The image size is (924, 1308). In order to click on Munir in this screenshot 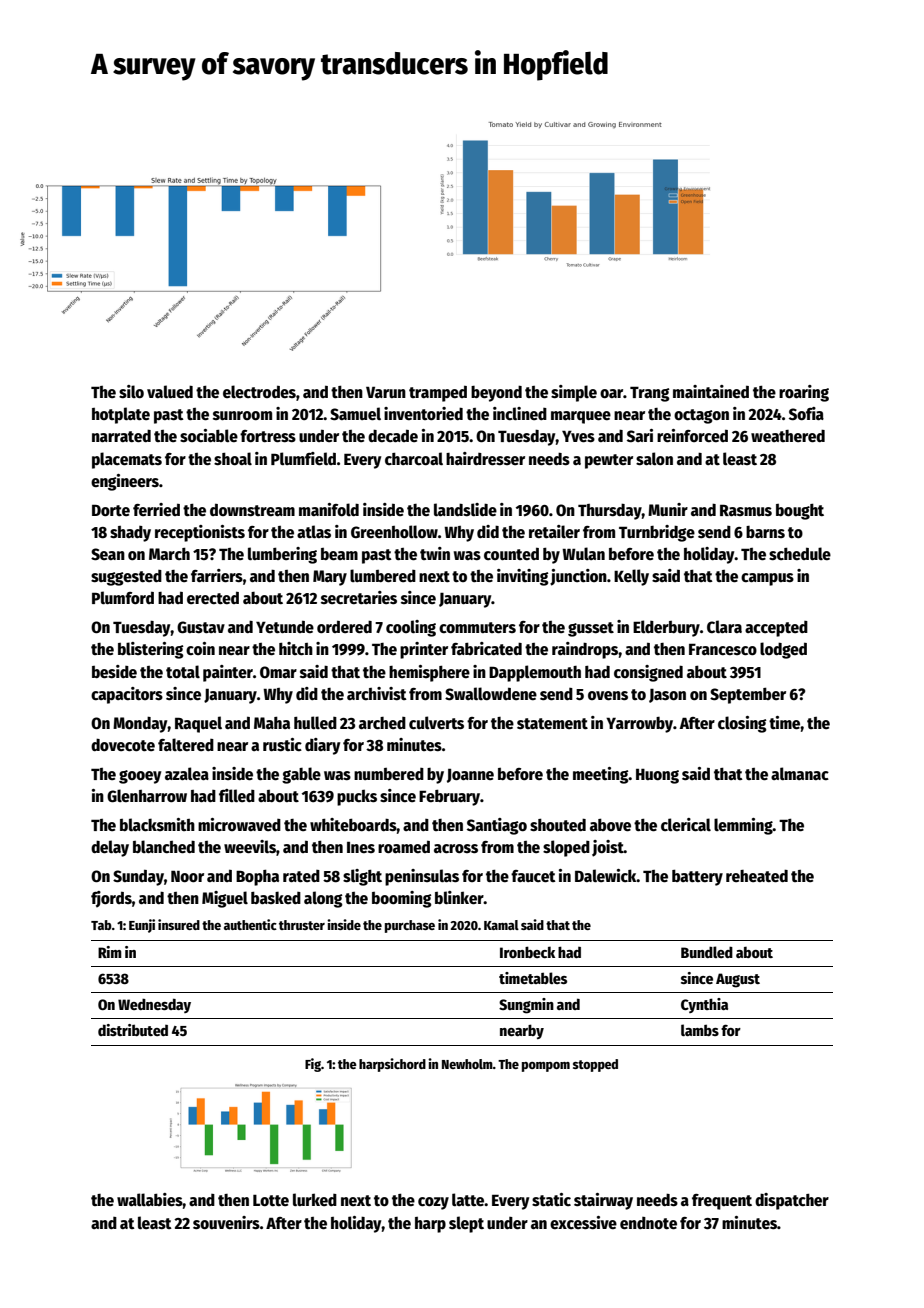, I will do `click(668, 509)`.
